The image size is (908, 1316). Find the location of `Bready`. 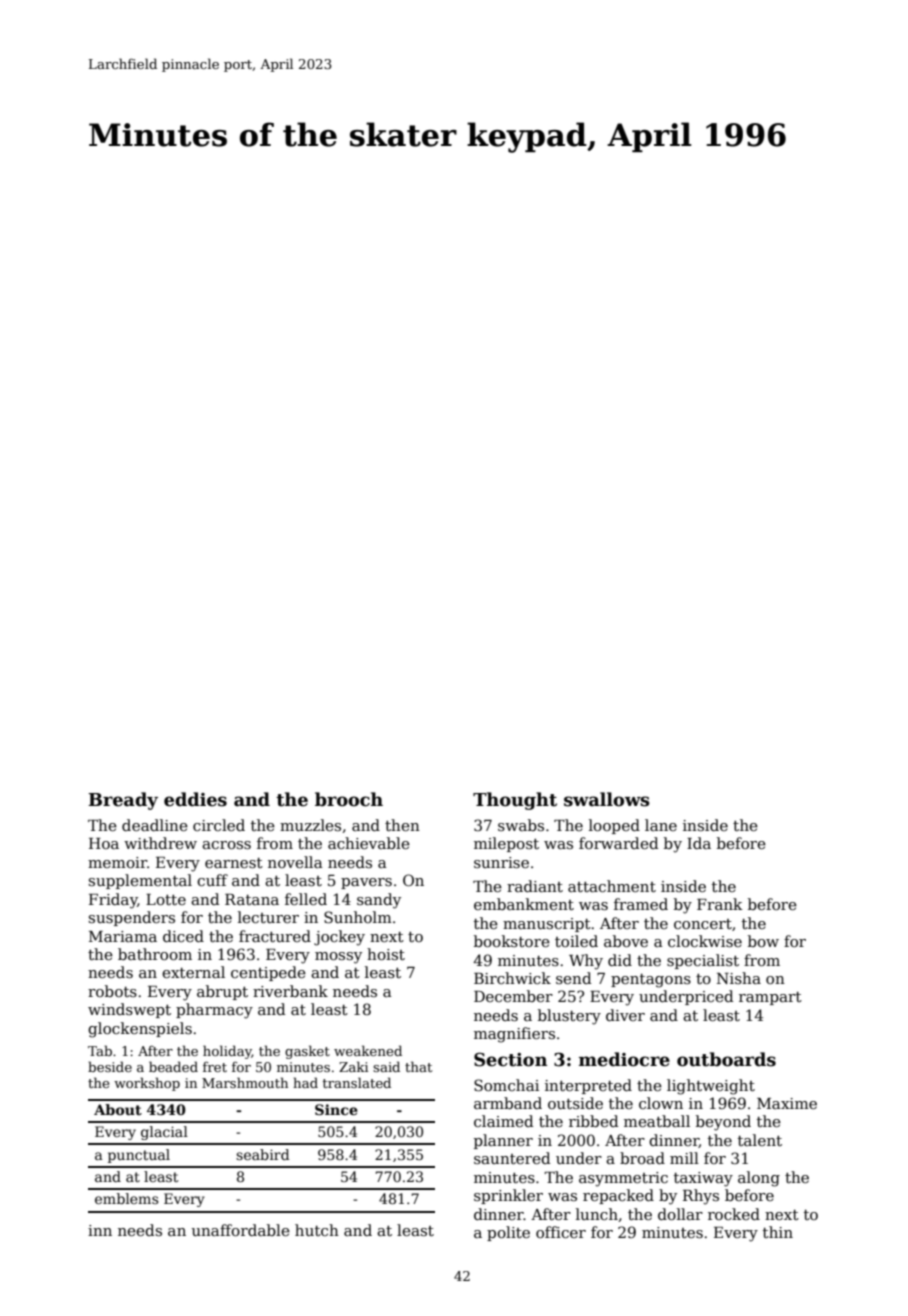

Bready is located at coordinates (123, 801).
